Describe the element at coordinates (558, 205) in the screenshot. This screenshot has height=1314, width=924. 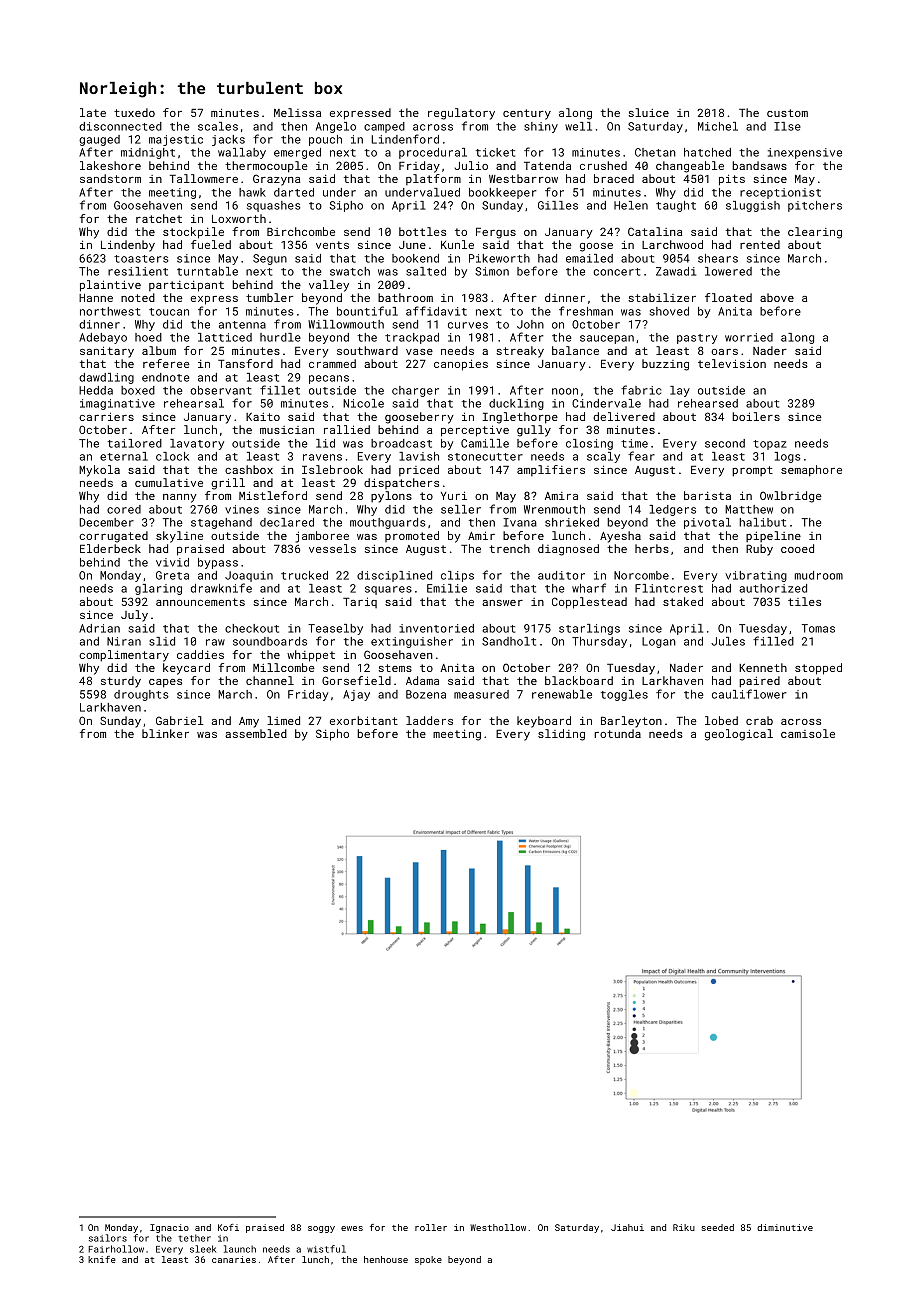
I see `Gilles` at that location.
